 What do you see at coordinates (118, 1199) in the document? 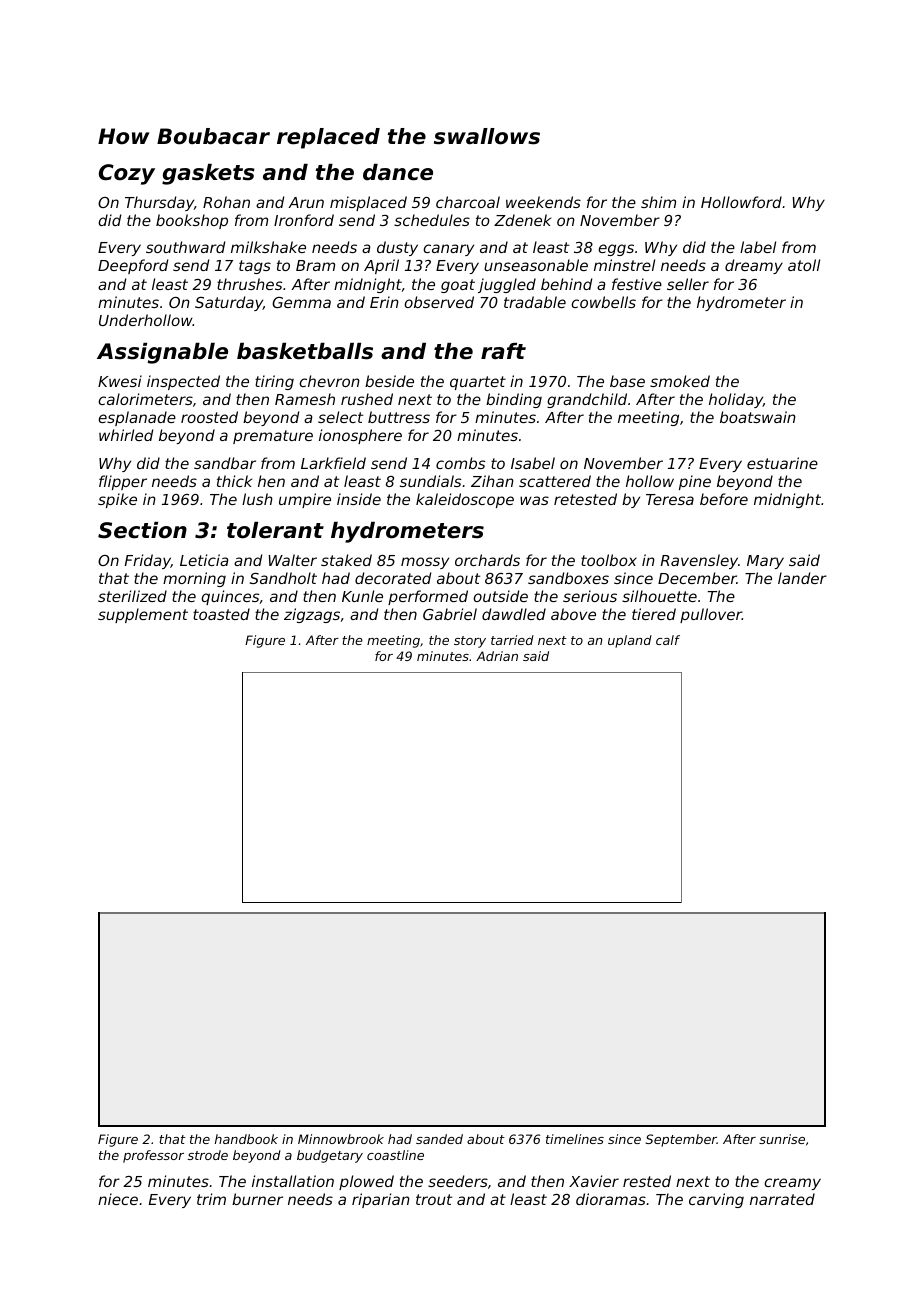
I see `niece` at bounding box center [118, 1199].
